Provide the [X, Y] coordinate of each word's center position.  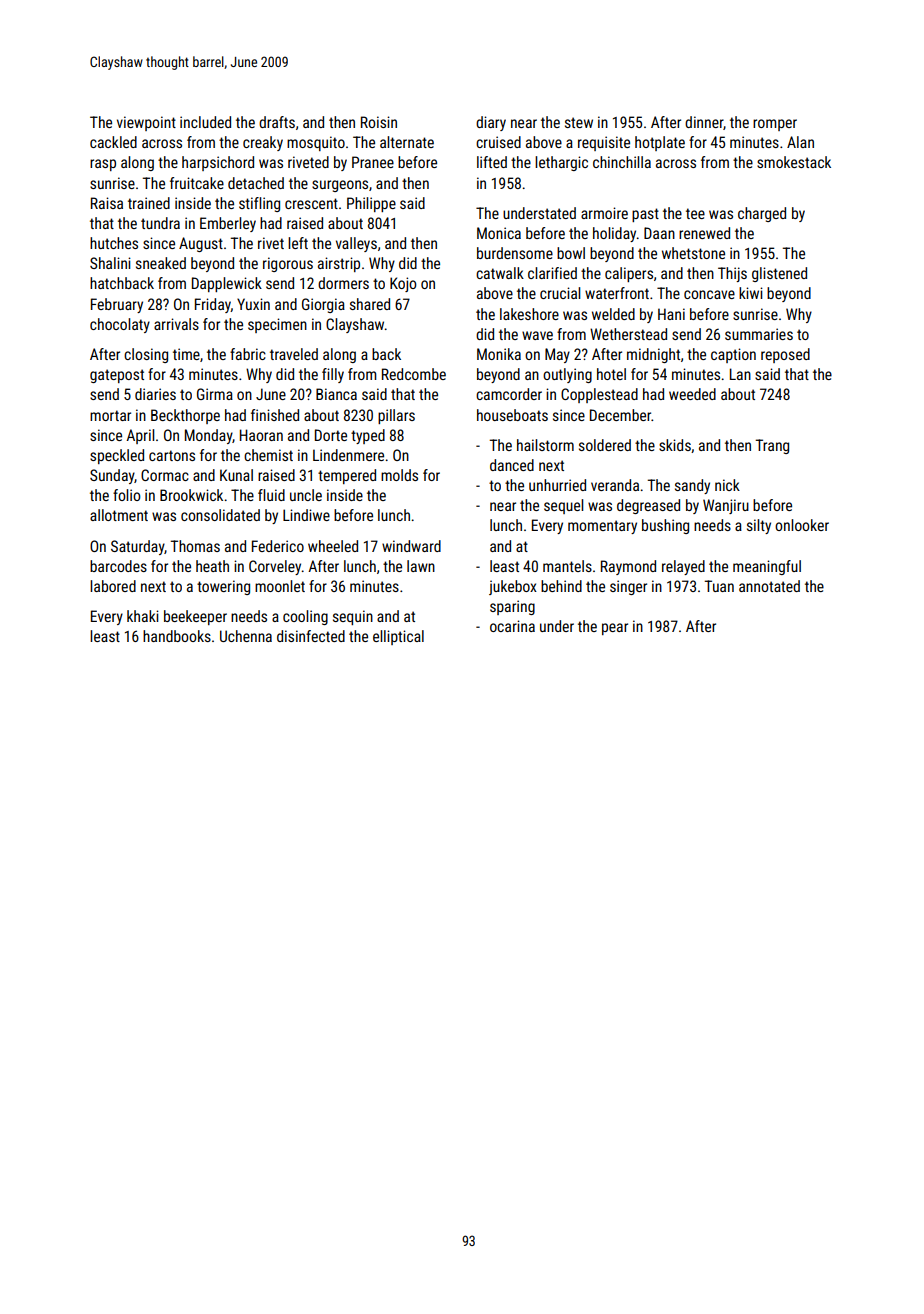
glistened [779, 274]
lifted [492, 162]
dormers [343, 283]
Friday [213, 305]
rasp [103, 165]
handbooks [177, 636]
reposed [785, 355]
